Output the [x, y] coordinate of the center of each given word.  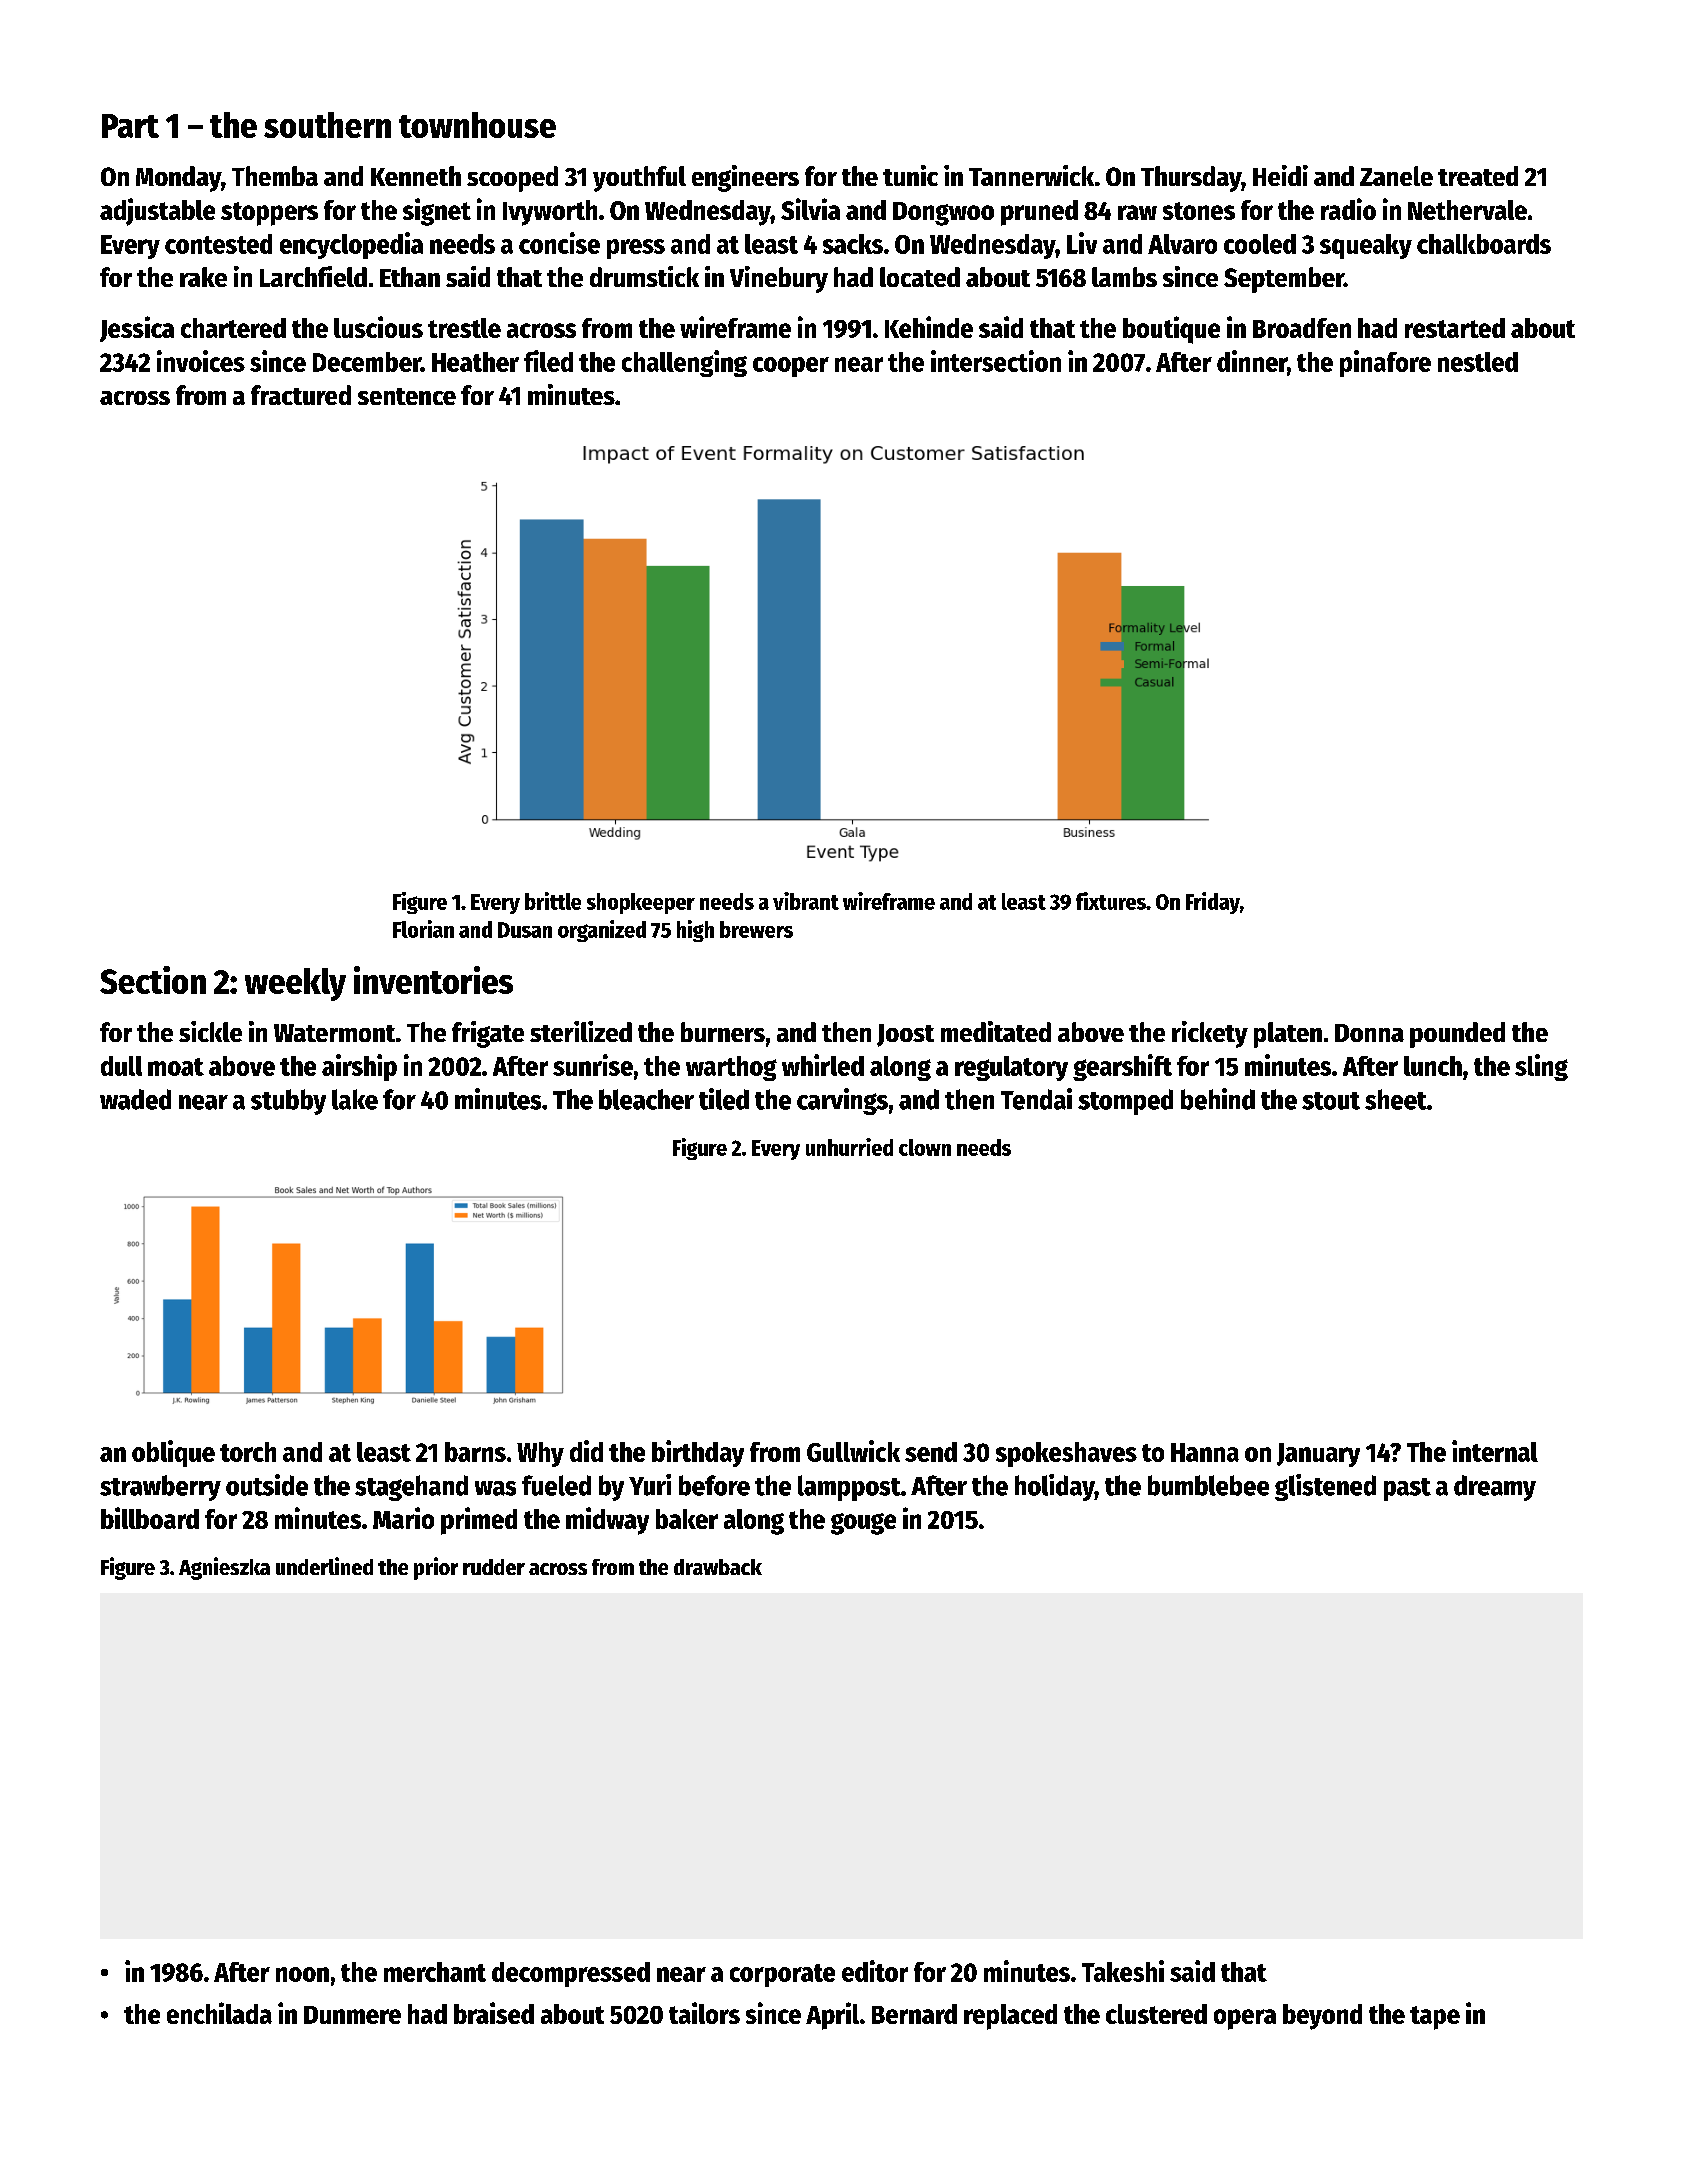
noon [302, 1974]
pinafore [1385, 363]
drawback [718, 1567]
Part [130, 126]
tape [1435, 2018]
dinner [1252, 361]
